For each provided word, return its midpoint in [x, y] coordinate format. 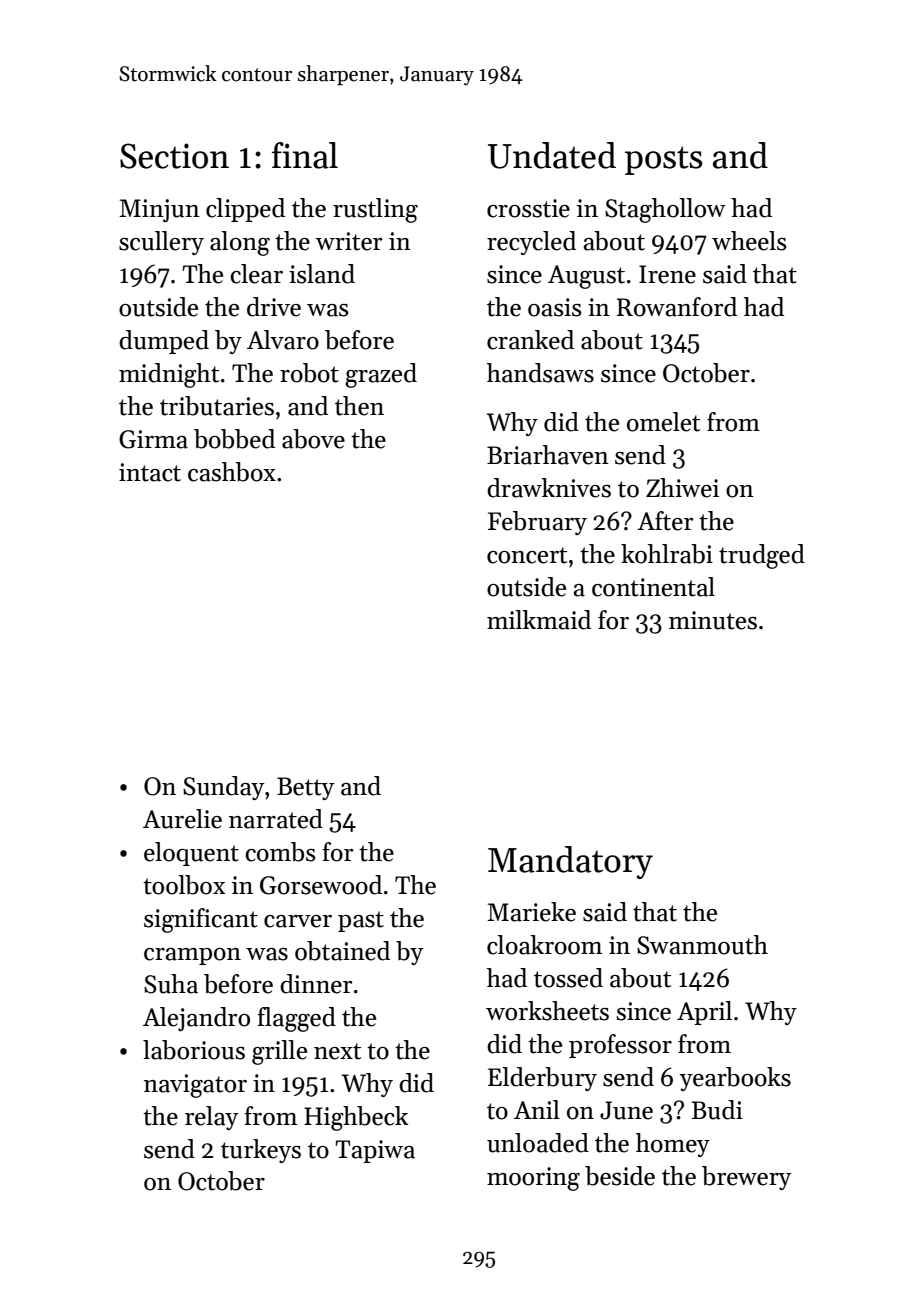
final [305, 155]
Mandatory [570, 862]
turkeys [261, 1151]
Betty [305, 788]
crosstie [528, 208]
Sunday [223, 788]
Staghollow [665, 210]
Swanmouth [702, 945]
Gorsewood [321, 885]
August [586, 277]
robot [309, 373]
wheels [749, 241]
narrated [276, 819]
